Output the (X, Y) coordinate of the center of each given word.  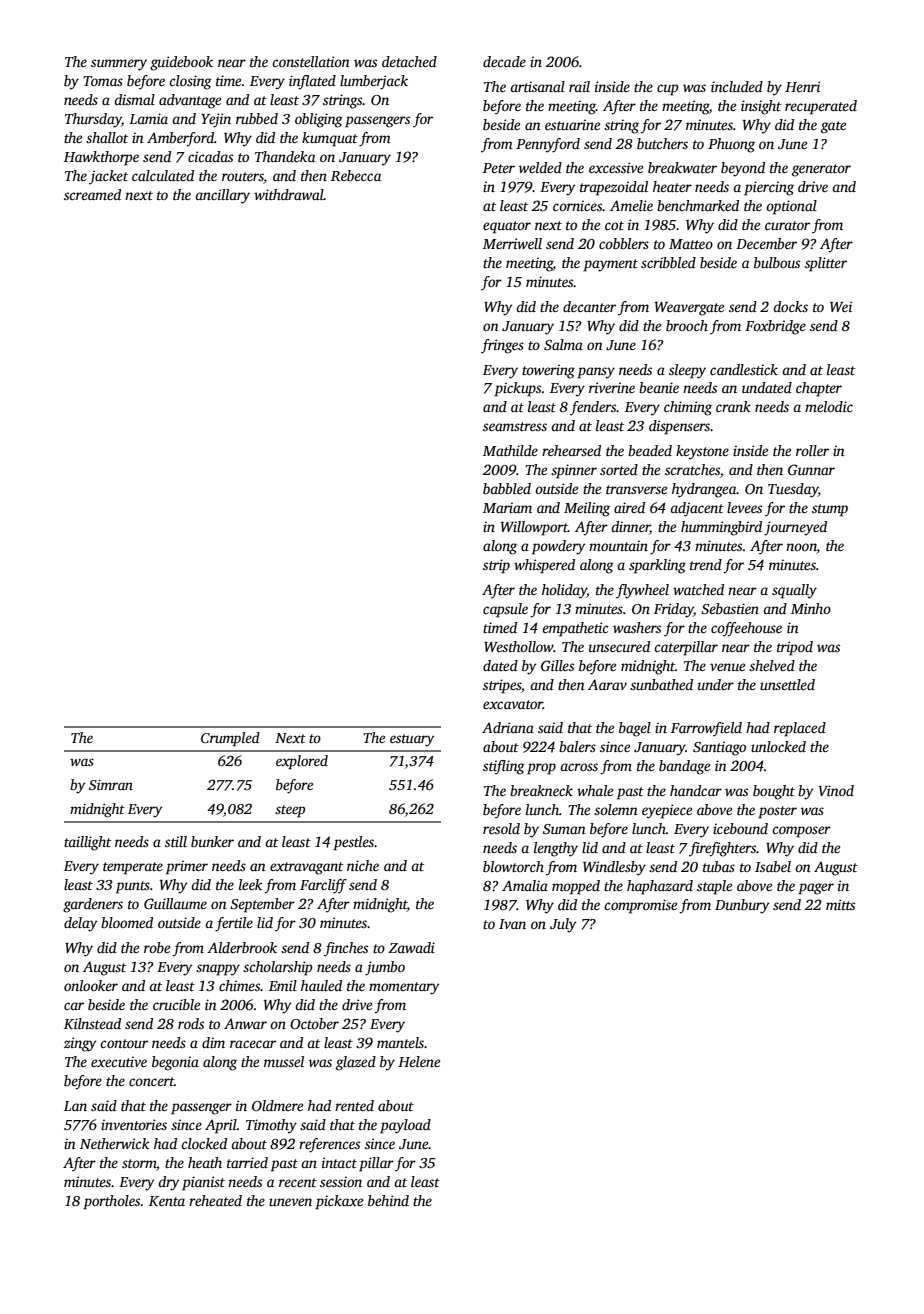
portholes (111, 1202)
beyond (743, 169)
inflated (312, 82)
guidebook (181, 63)
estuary (412, 740)
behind (388, 1200)
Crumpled (230, 739)
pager (816, 889)
